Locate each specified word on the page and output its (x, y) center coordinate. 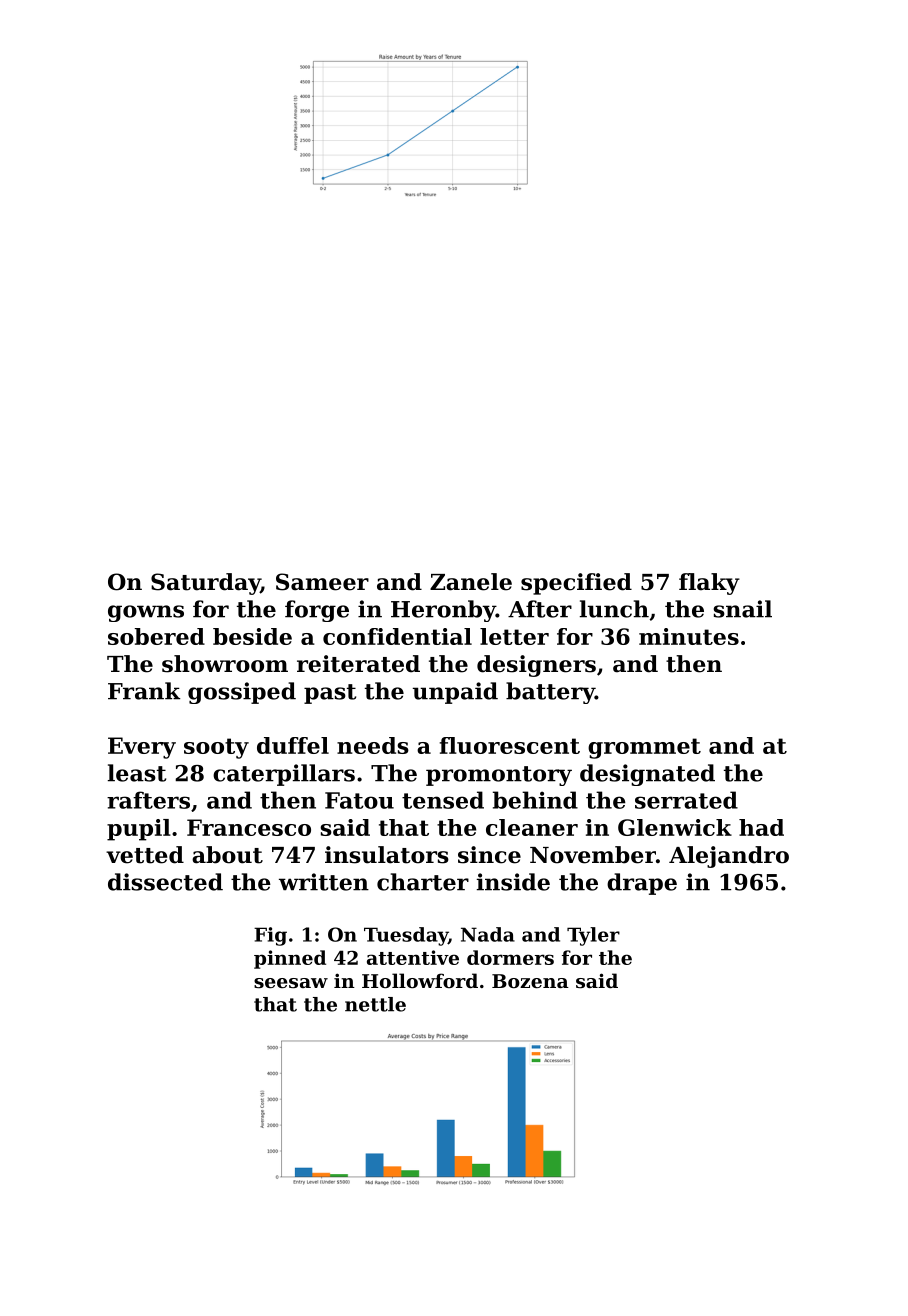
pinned (290, 959)
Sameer (322, 582)
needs (373, 745)
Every (142, 748)
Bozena (530, 981)
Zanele (471, 582)
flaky (709, 584)
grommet (644, 748)
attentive (413, 957)
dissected (165, 882)
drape (642, 884)
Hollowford (420, 980)
